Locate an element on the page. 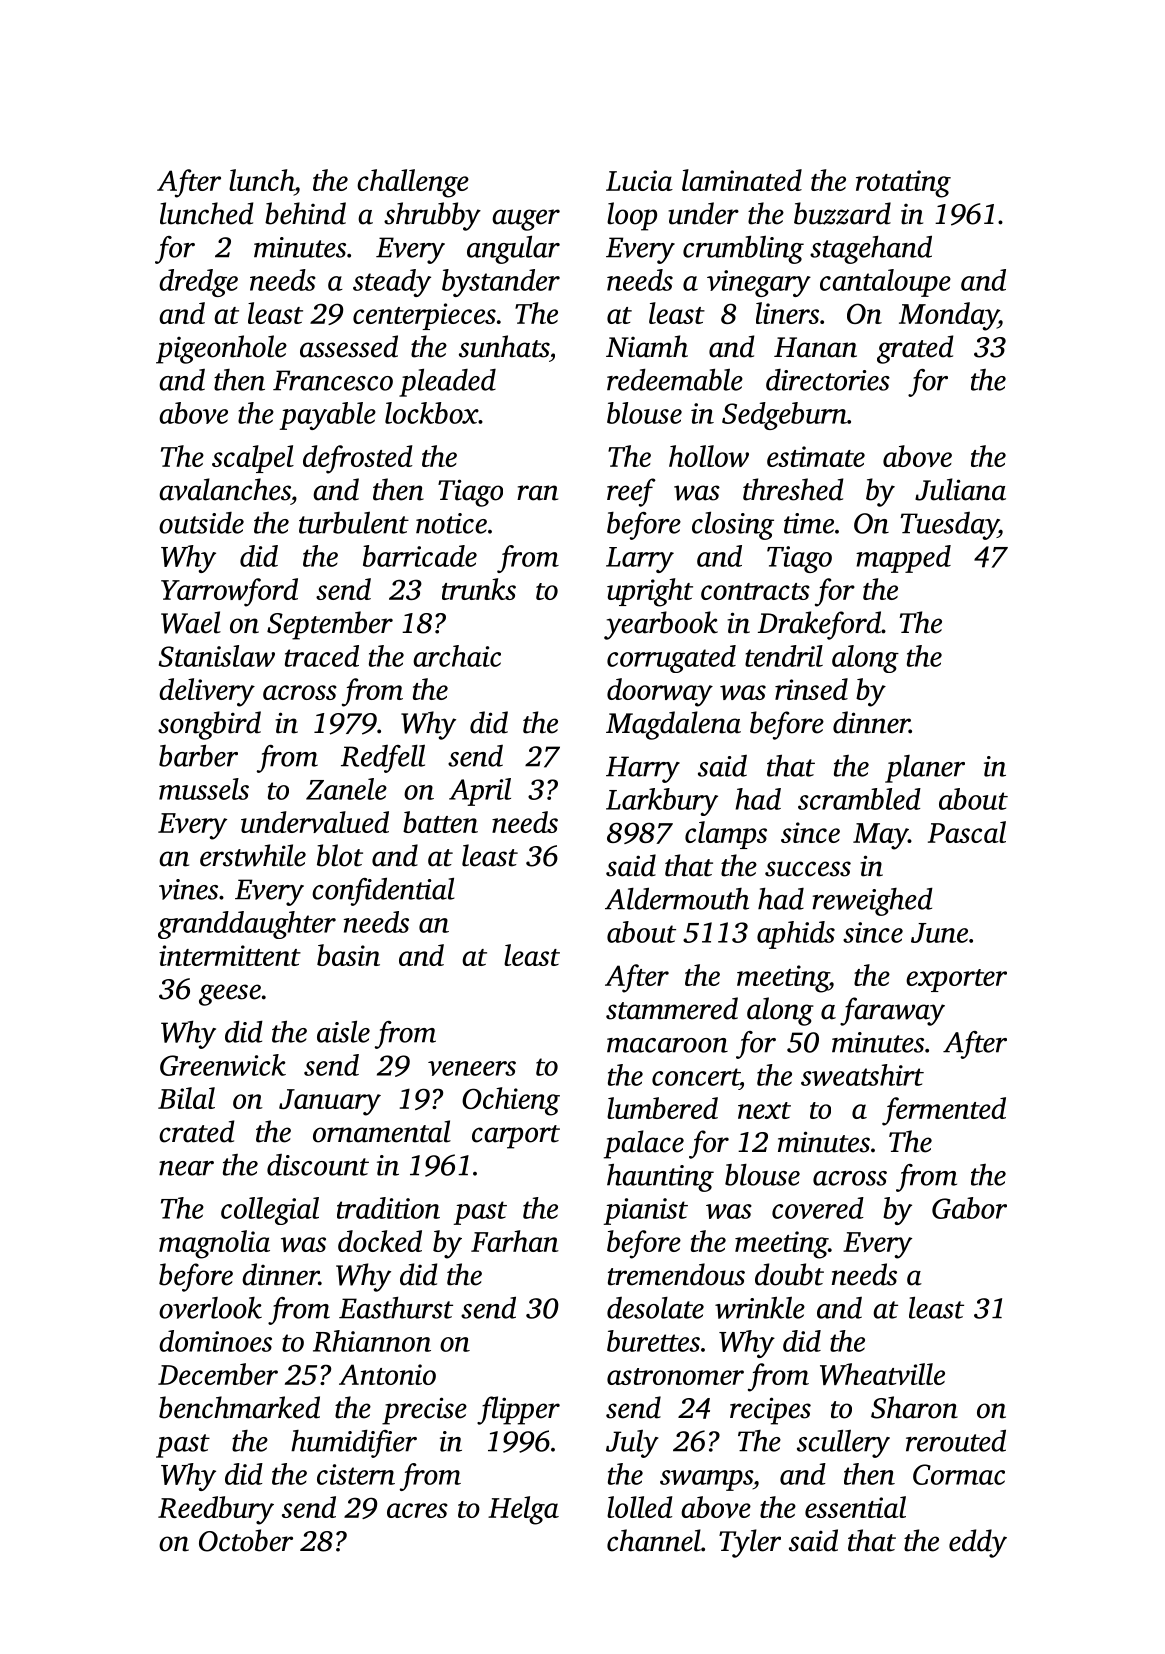  collegial is located at coordinates (270, 1211).
